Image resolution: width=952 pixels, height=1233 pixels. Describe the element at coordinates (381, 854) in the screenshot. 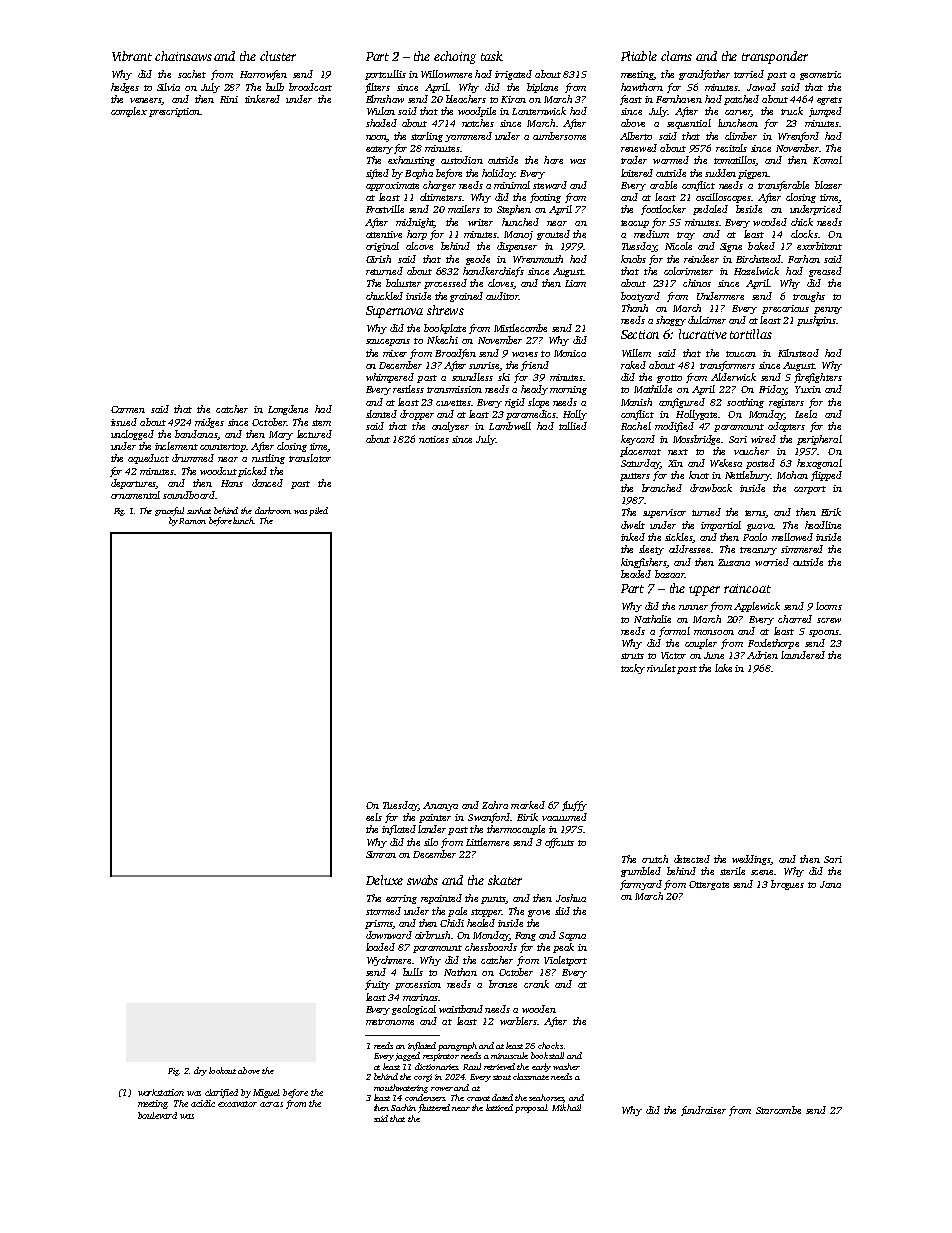

I see `Simran` at that location.
